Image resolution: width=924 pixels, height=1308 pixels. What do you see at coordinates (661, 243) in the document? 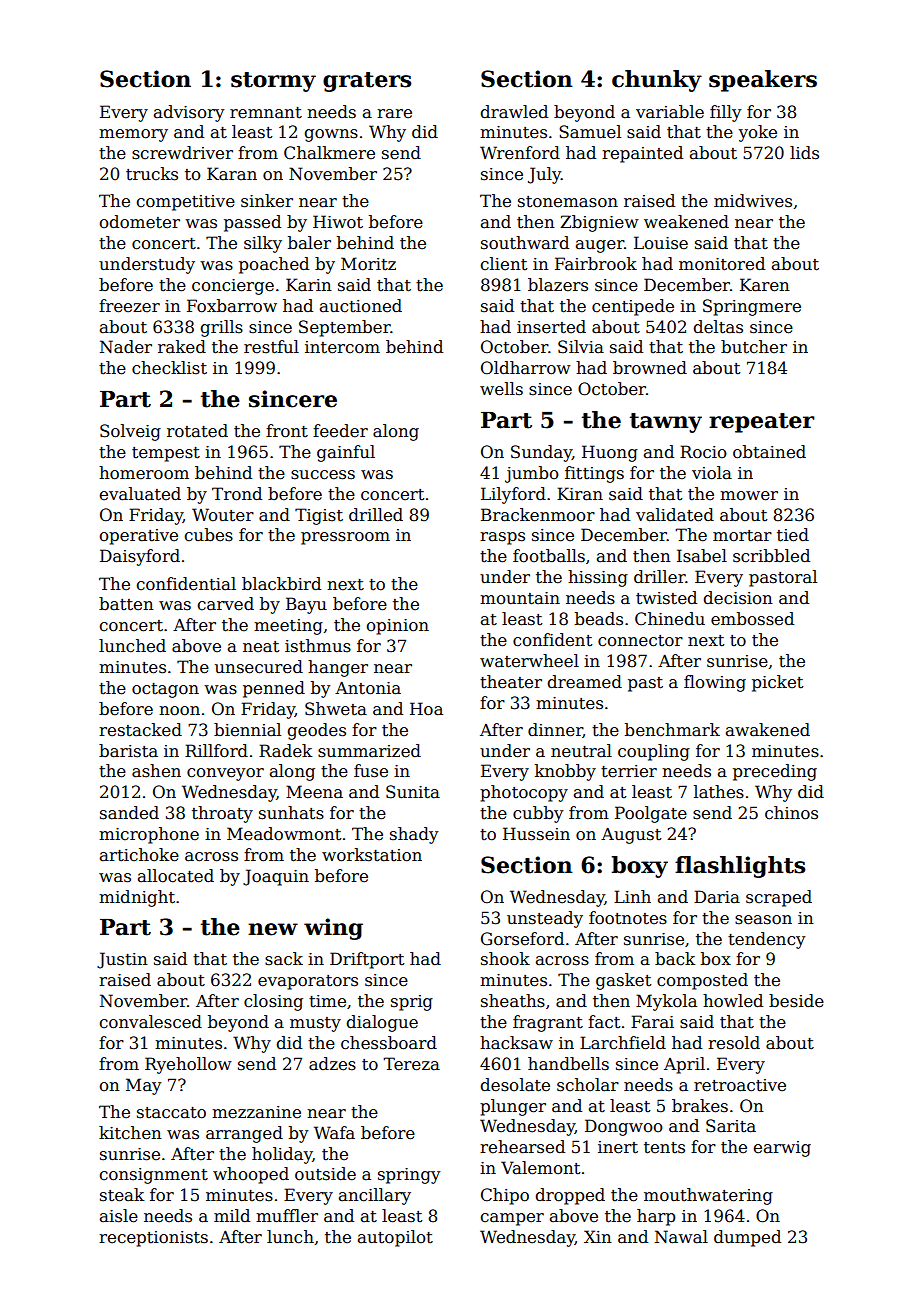
I see `Louise` at bounding box center [661, 243].
